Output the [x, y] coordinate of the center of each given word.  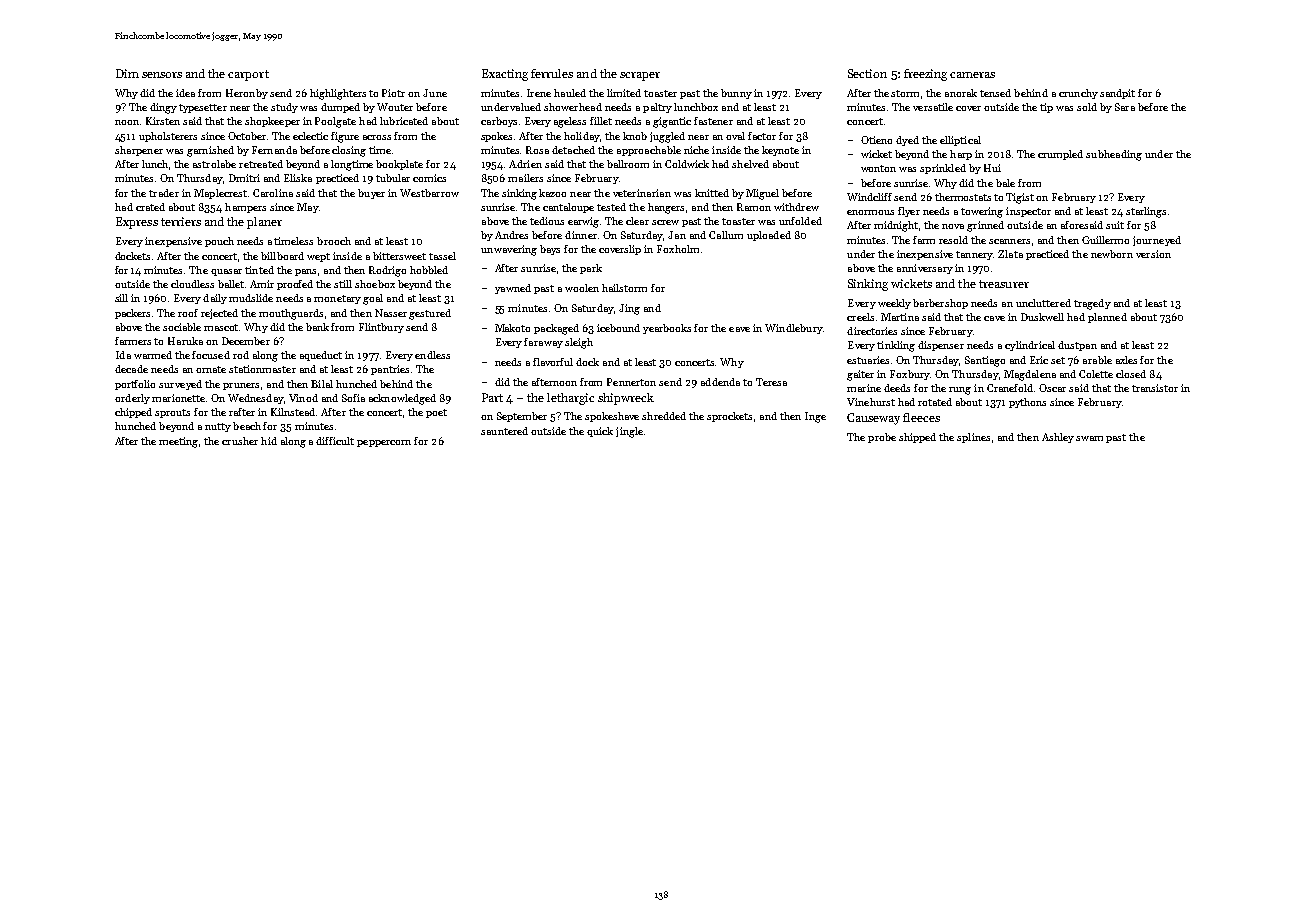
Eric [1039, 360]
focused [211, 355]
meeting [178, 442]
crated [150, 207]
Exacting [505, 75]
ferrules [552, 73]
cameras [972, 75]
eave [739, 329]
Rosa [537, 150]
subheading [1114, 155]
